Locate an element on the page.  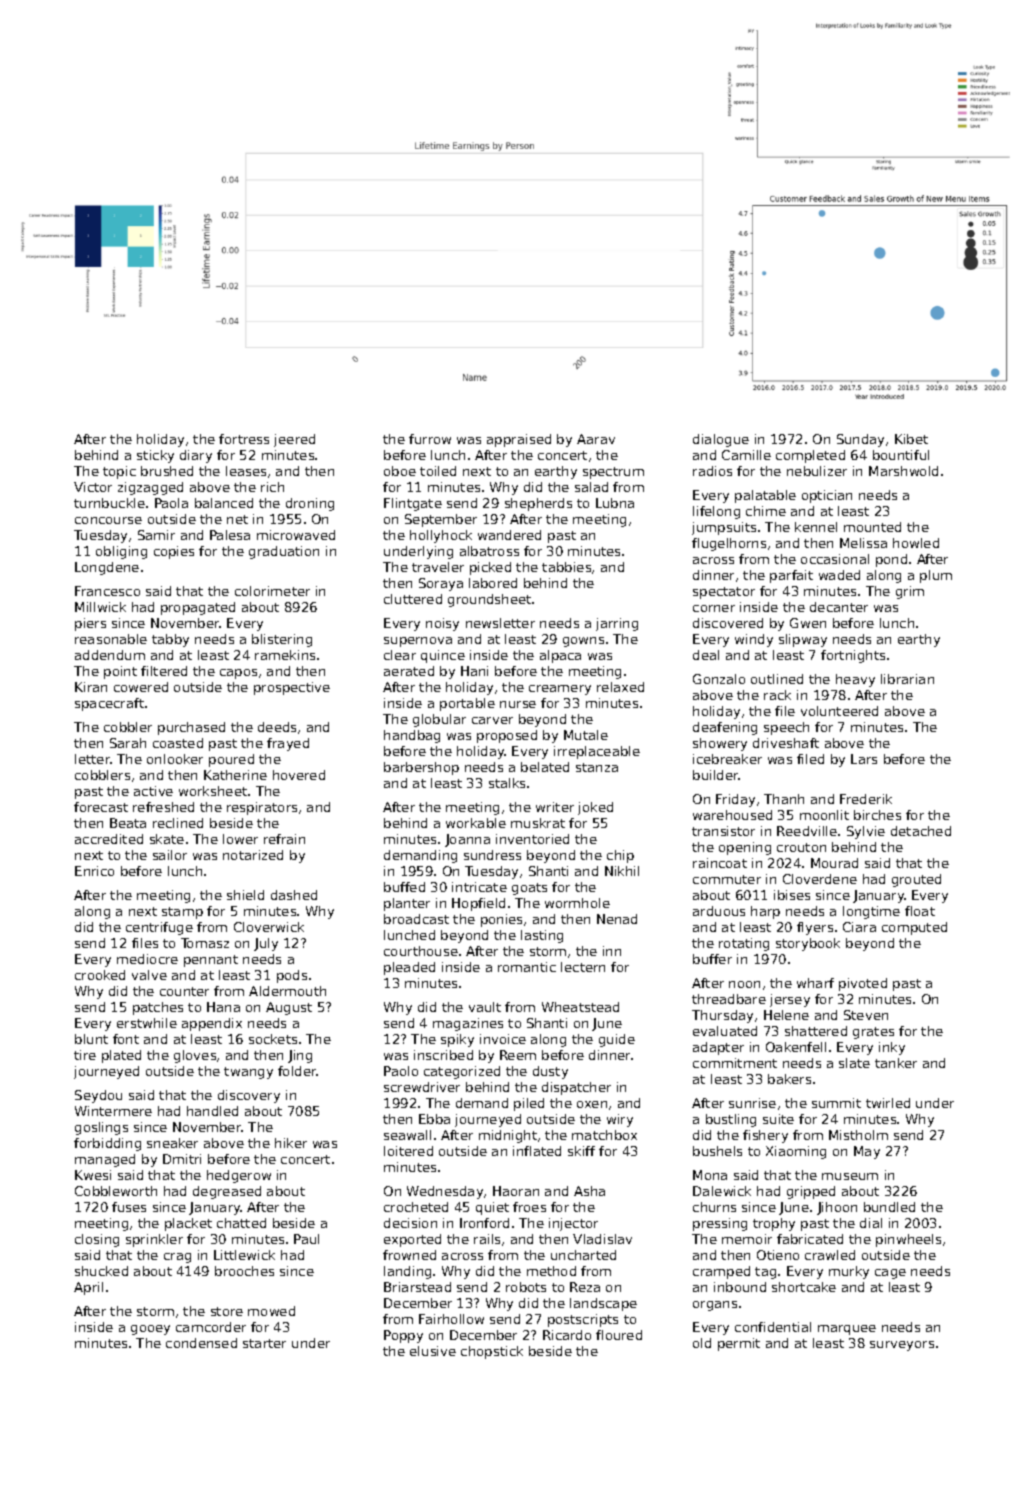
active is located at coordinates (153, 791).
